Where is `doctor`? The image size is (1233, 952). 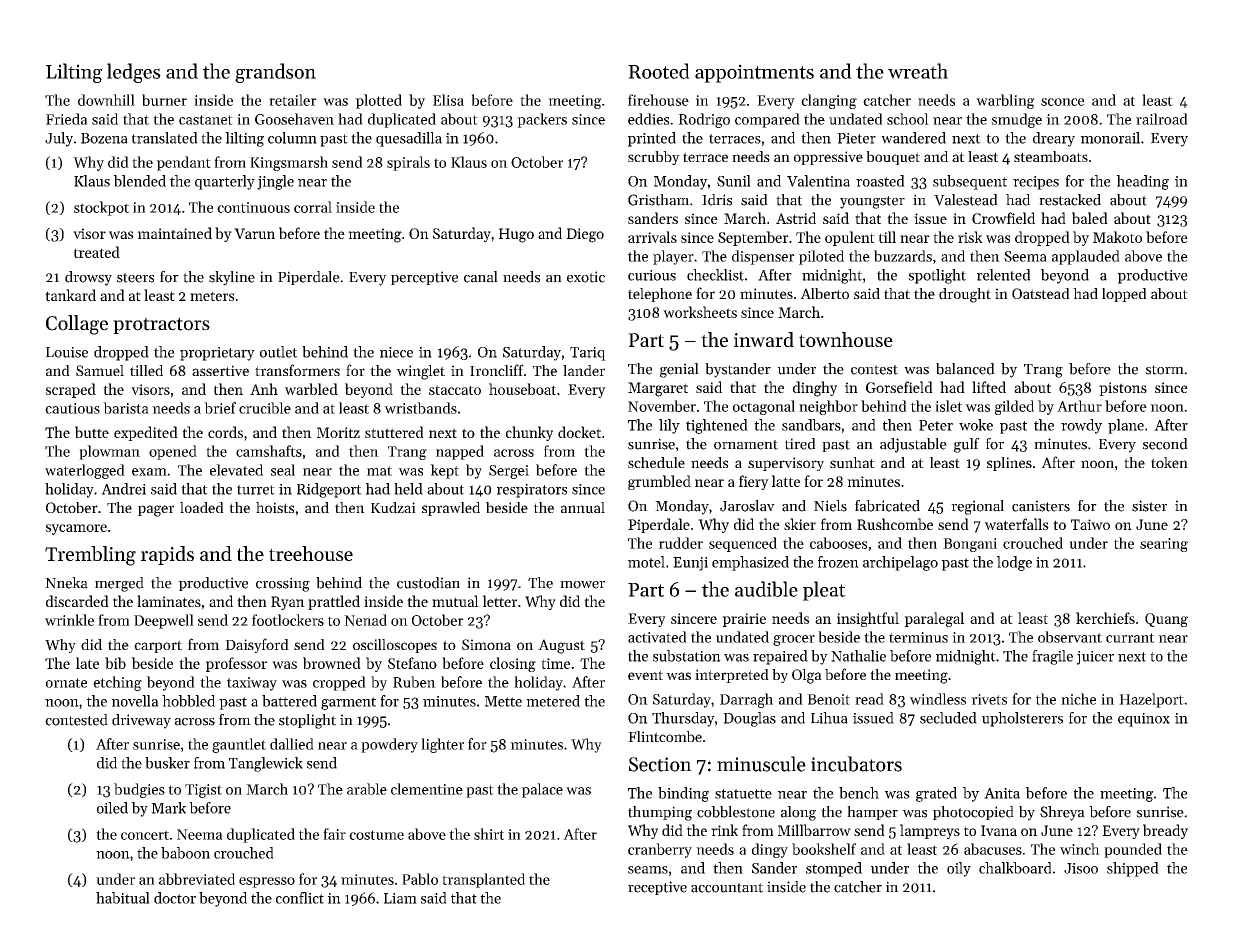 doctor is located at coordinates (175, 898).
